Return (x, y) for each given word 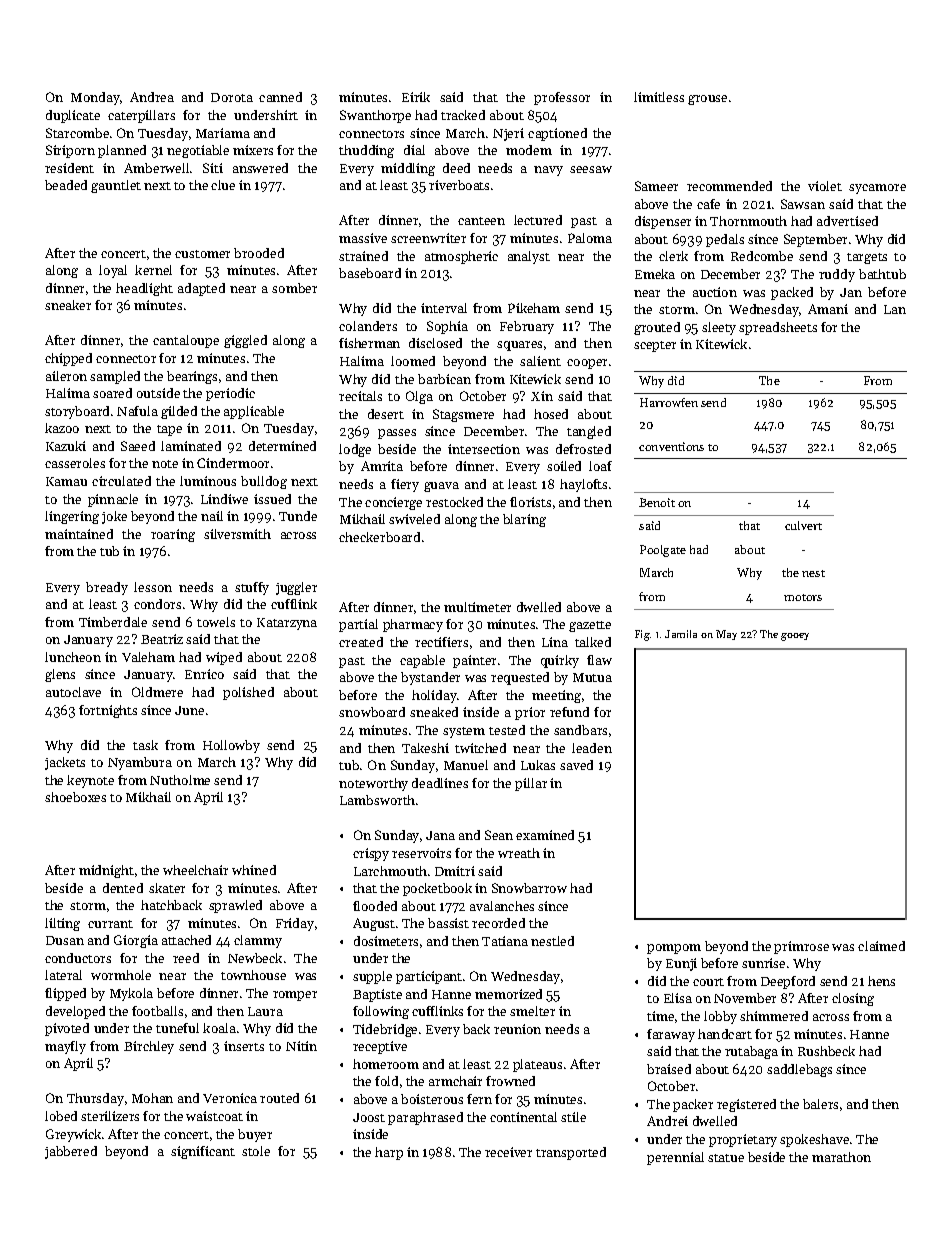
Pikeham (534, 308)
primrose (801, 947)
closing (853, 999)
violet (825, 186)
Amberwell (156, 168)
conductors (78, 958)
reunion (517, 1029)
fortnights (108, 711)
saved (576, 765)
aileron (66, 376)
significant (203, 1152)
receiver (508, 1152)
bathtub (882, 274)
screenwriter (428, 238)
